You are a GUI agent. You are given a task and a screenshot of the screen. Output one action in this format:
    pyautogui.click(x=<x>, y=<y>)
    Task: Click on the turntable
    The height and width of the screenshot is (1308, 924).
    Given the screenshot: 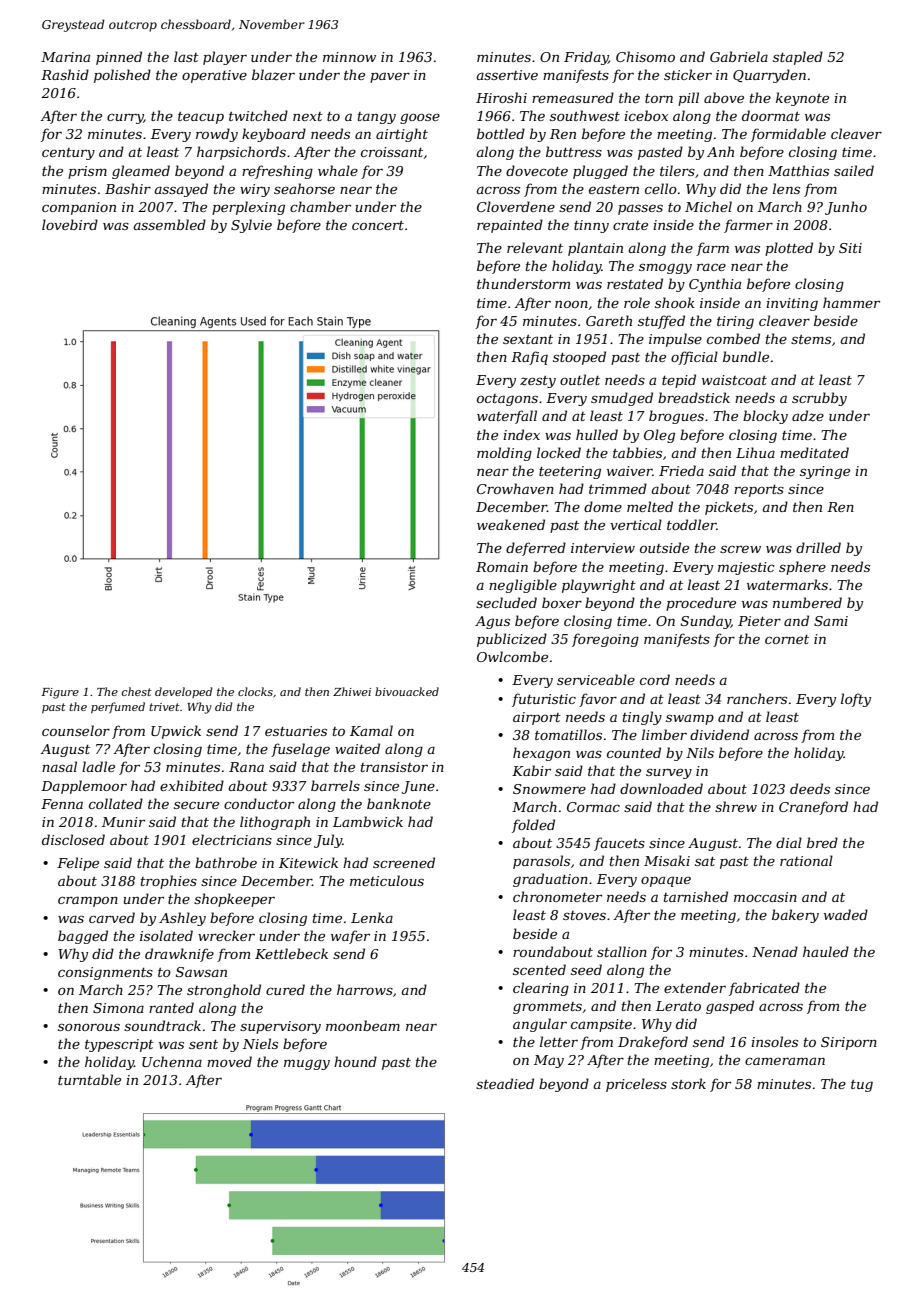 What is the action you would take?
    pyautogui.click(x=89, y=1079)
